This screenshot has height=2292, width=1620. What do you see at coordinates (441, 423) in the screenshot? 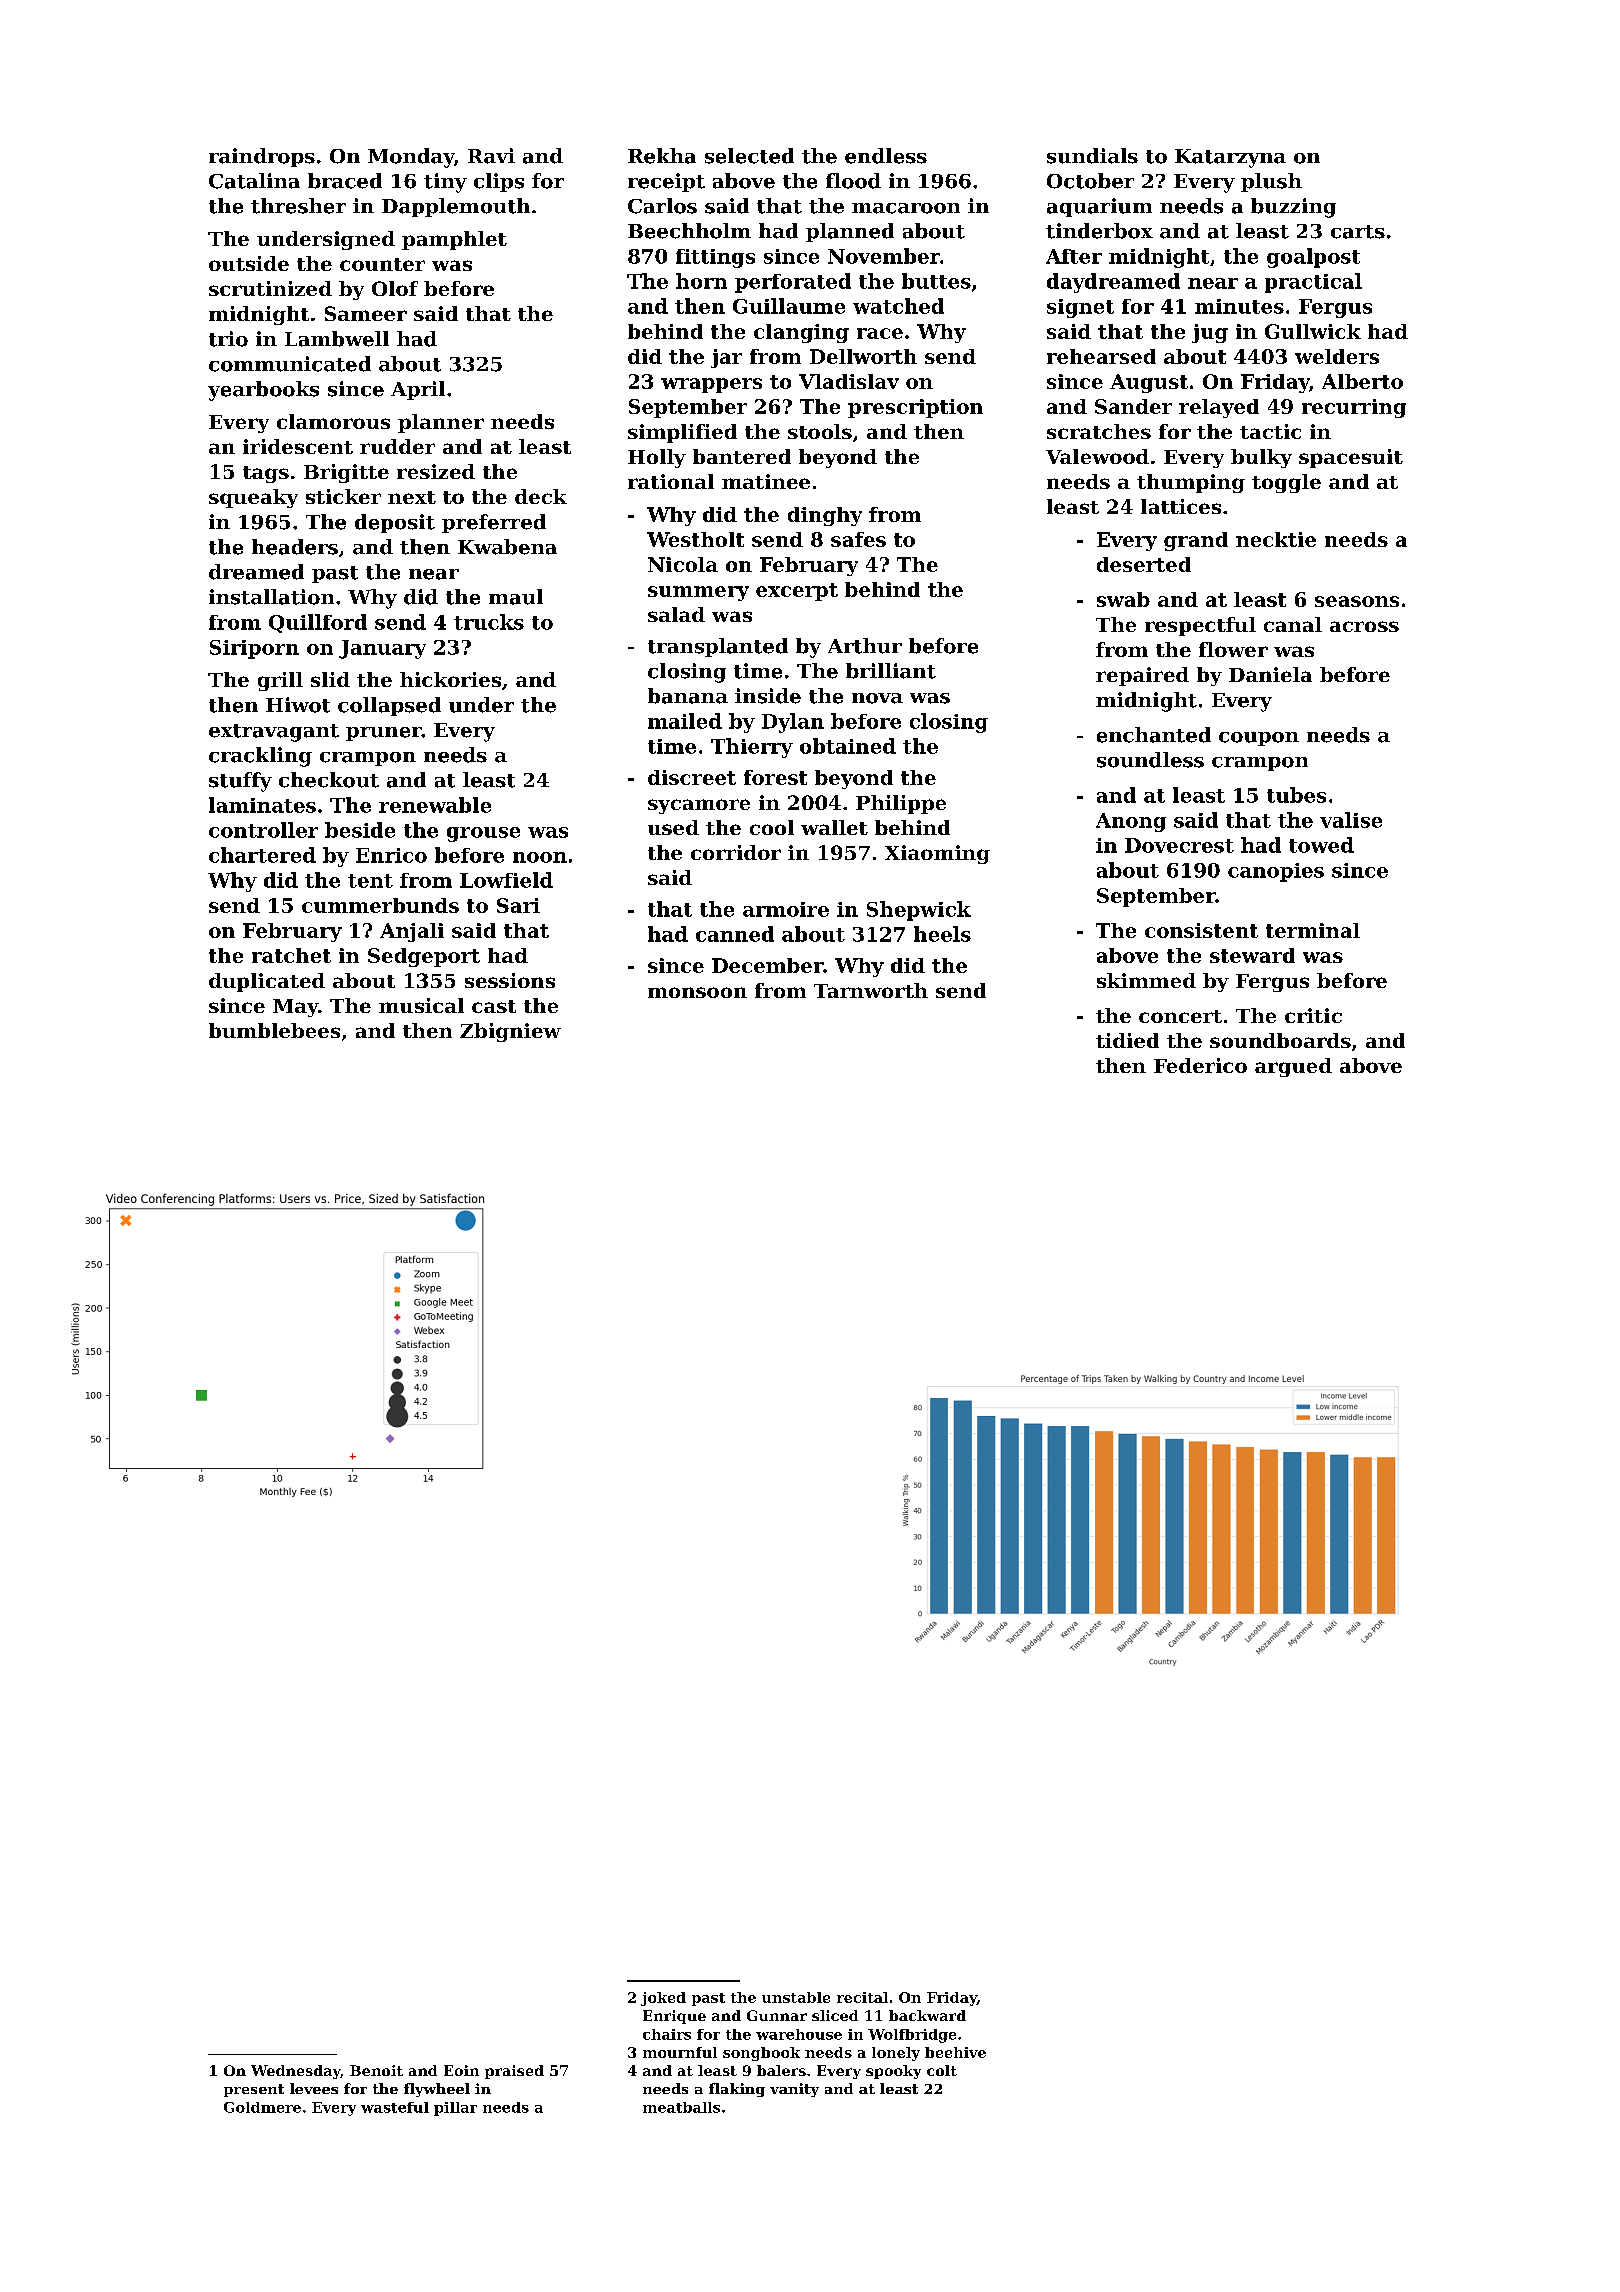
I see `planner` at bounding box center [441, 423].
